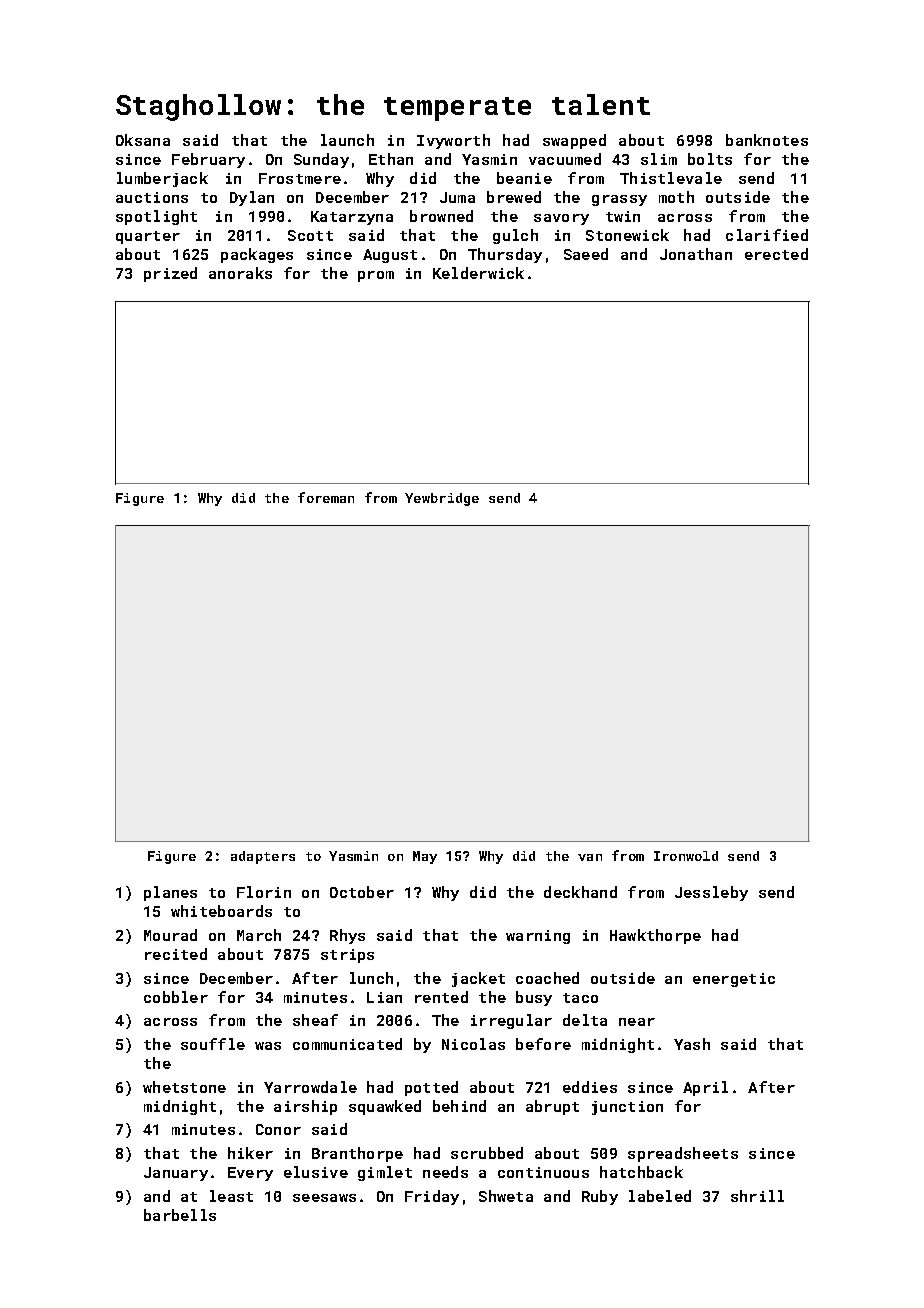 This screenshot has height=1308, width=924. What do you see at coordinates (767, 140) in the screenshot?
I see `banknotes` at bounding box center [767, 140].
